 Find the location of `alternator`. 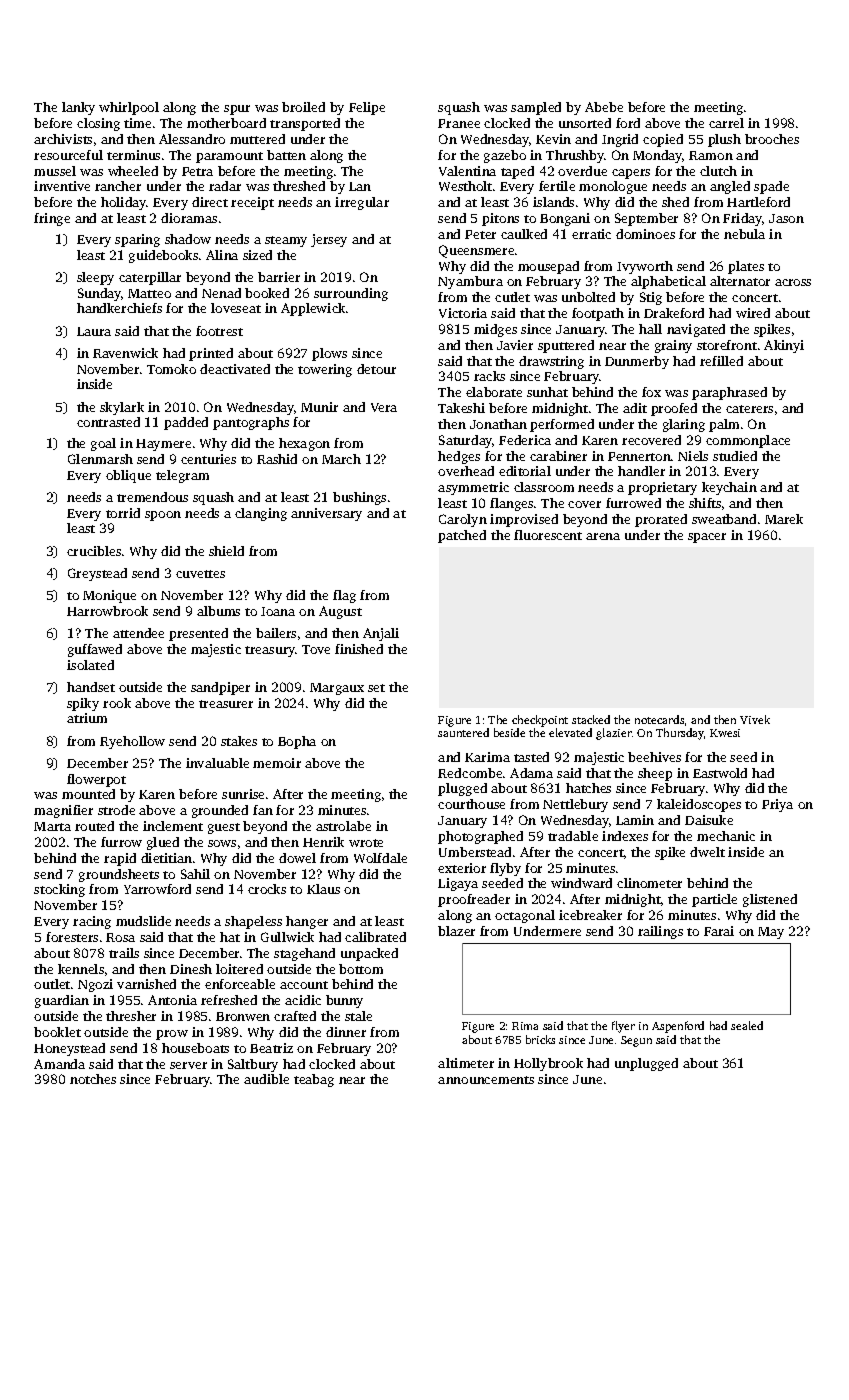

alternator is located at coordinates (740, 281).
